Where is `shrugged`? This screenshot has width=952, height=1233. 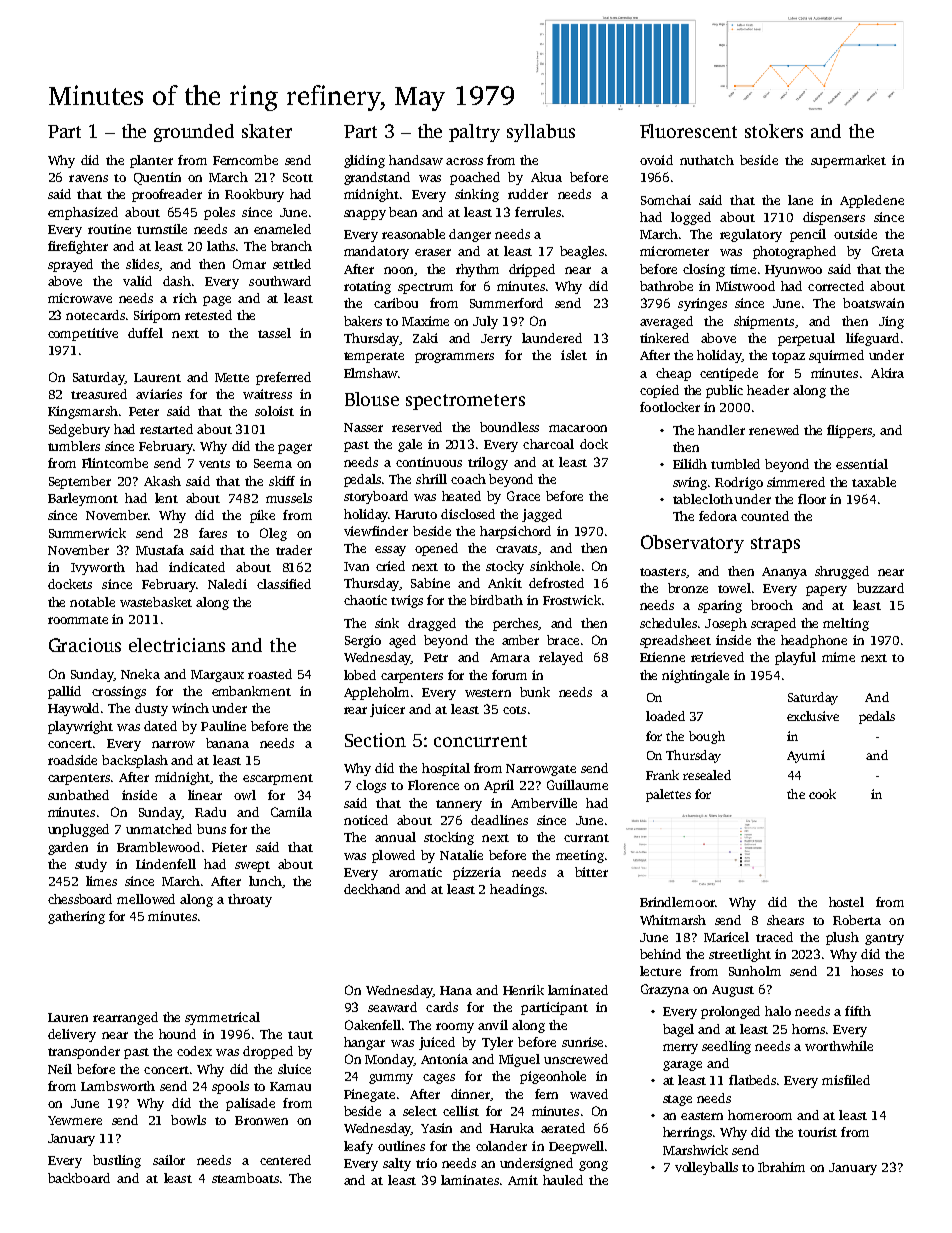
shrugged is located at coordinates (842, 572).
